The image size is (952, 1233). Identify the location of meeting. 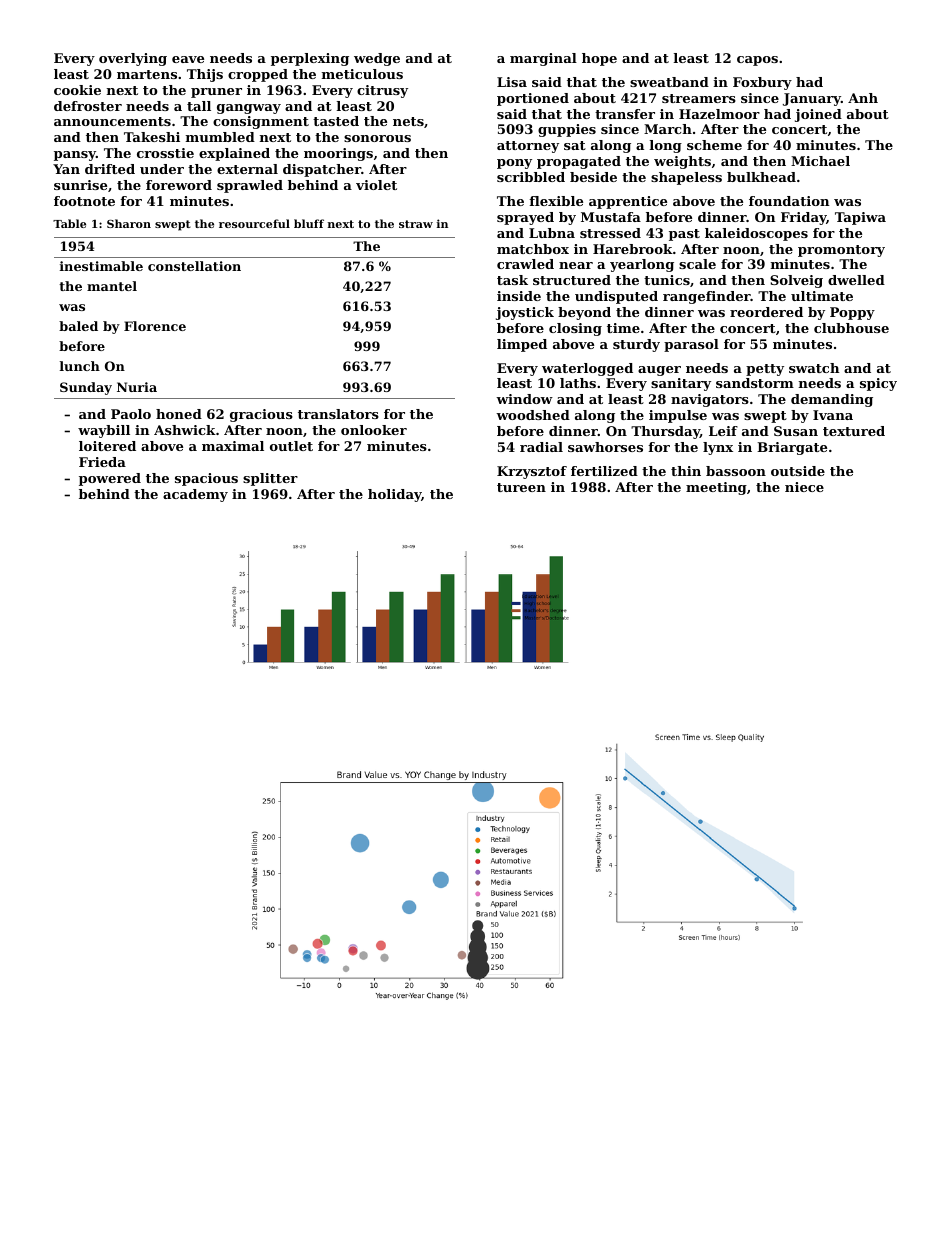
(716, 488).
